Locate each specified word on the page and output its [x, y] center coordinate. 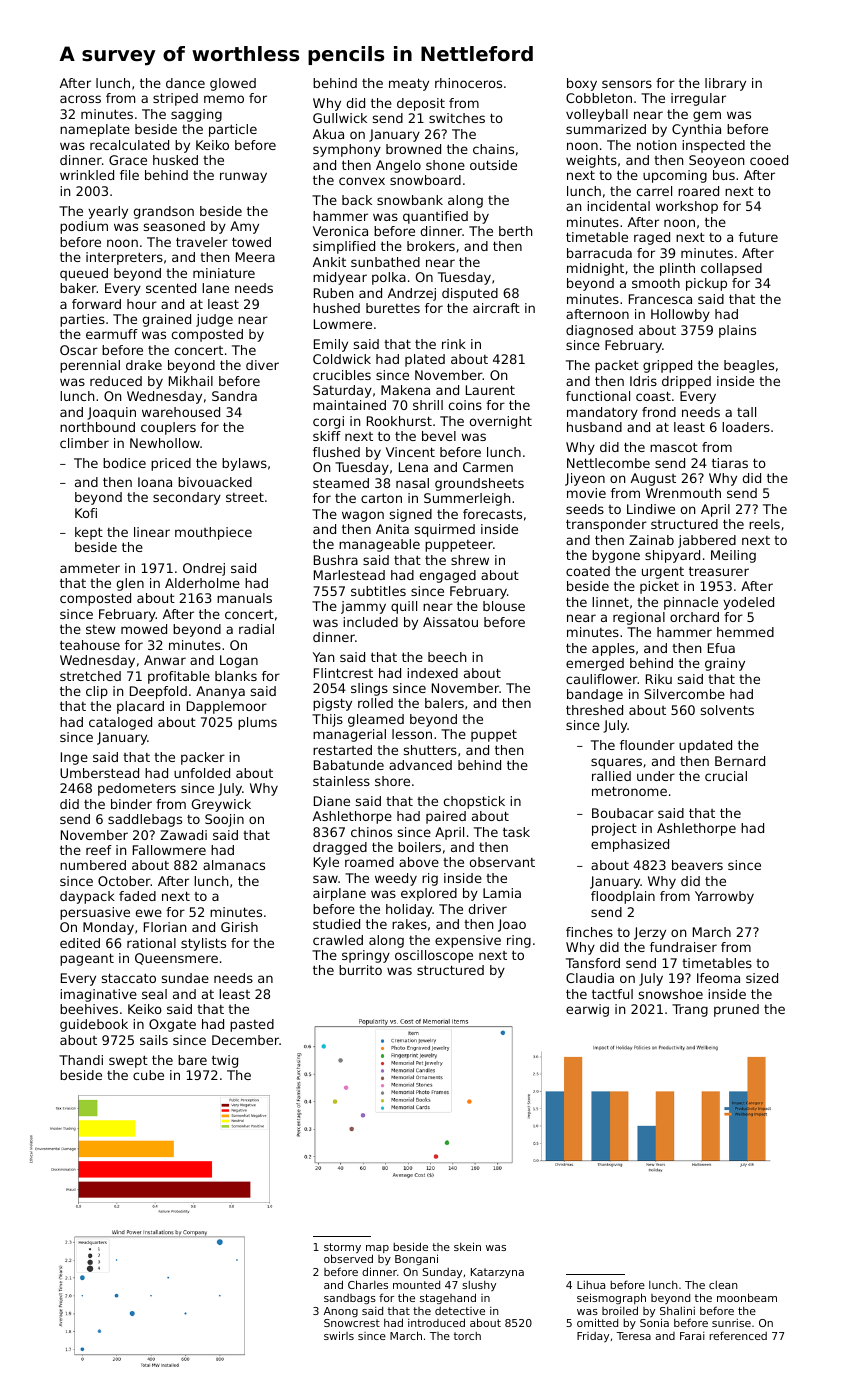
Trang [690, 1010]
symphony [347, 150]
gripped [667, 366]
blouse [504, 606]
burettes [393, 308]
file [129, 175]
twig [225, 1061]
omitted [597, 1322]
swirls [339, 1335]
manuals [244, 598]
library [725, 84]
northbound [97, 427]
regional [639, 618]
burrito [360, 970]
